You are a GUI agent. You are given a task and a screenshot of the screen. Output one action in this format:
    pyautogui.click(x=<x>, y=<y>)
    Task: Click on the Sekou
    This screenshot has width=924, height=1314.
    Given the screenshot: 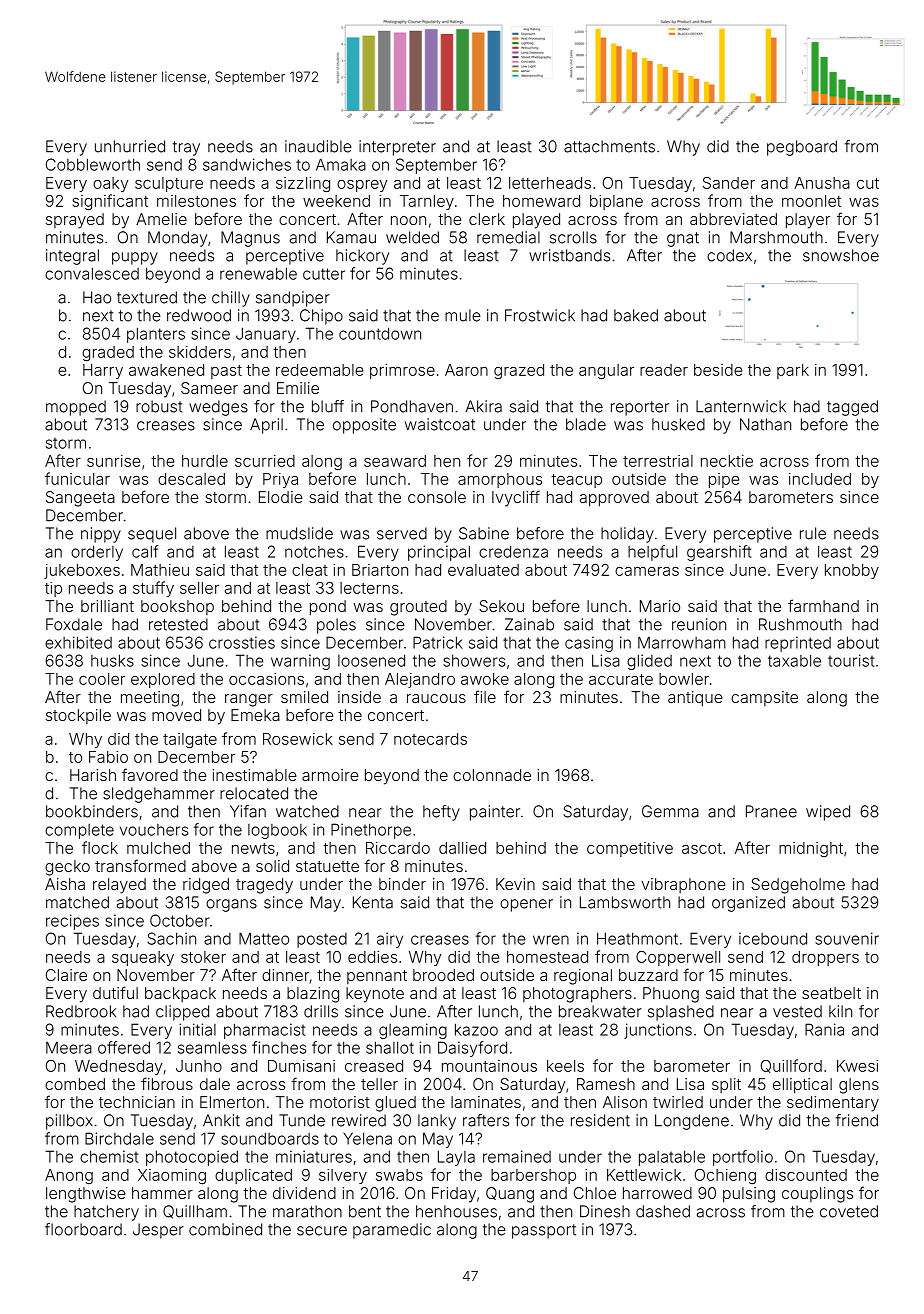 What is the action you would take?
    pyautogui.click(x=501, y=606)
